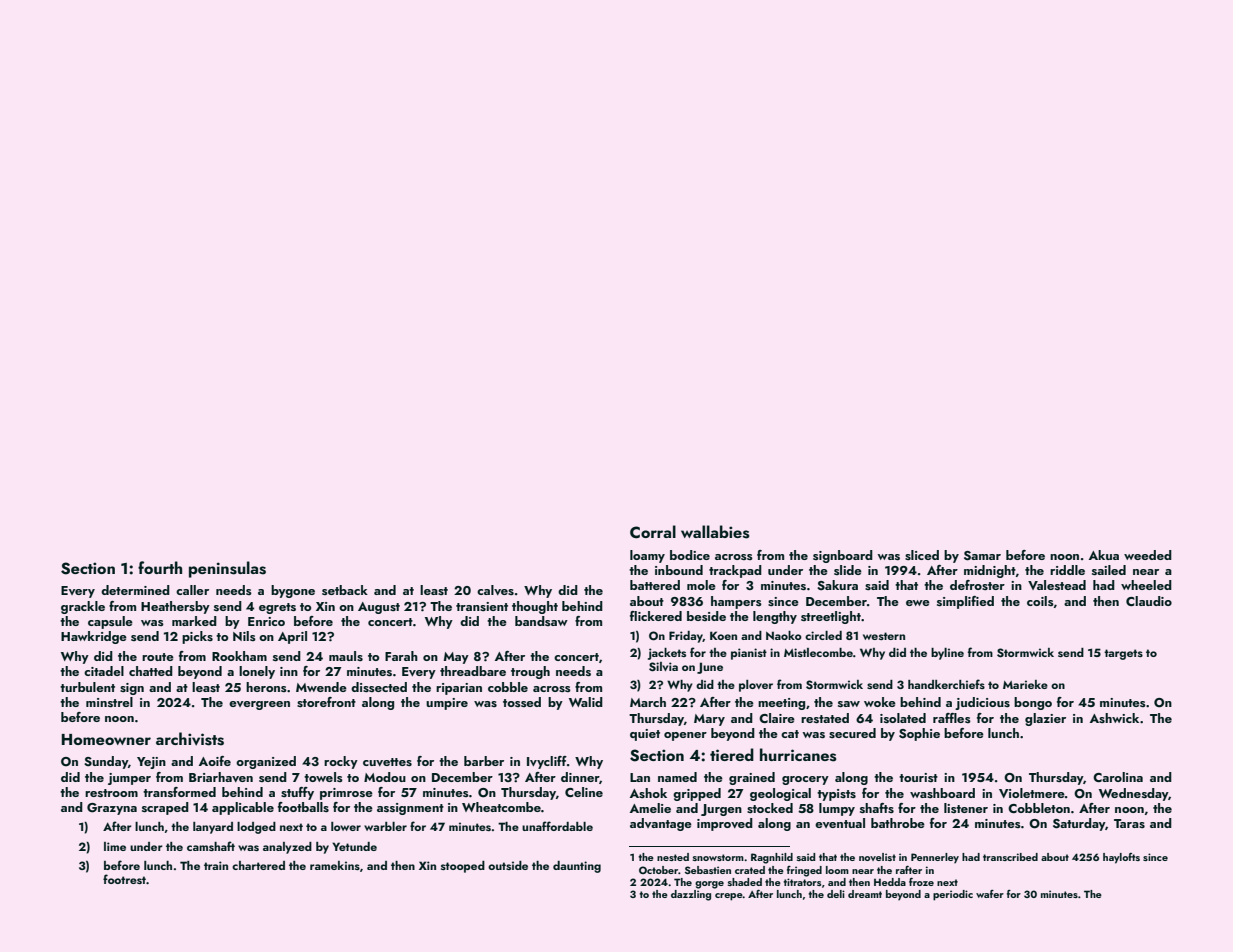 The image size is (1233, 952). I want to click on Ashok, so click(648, 793).
